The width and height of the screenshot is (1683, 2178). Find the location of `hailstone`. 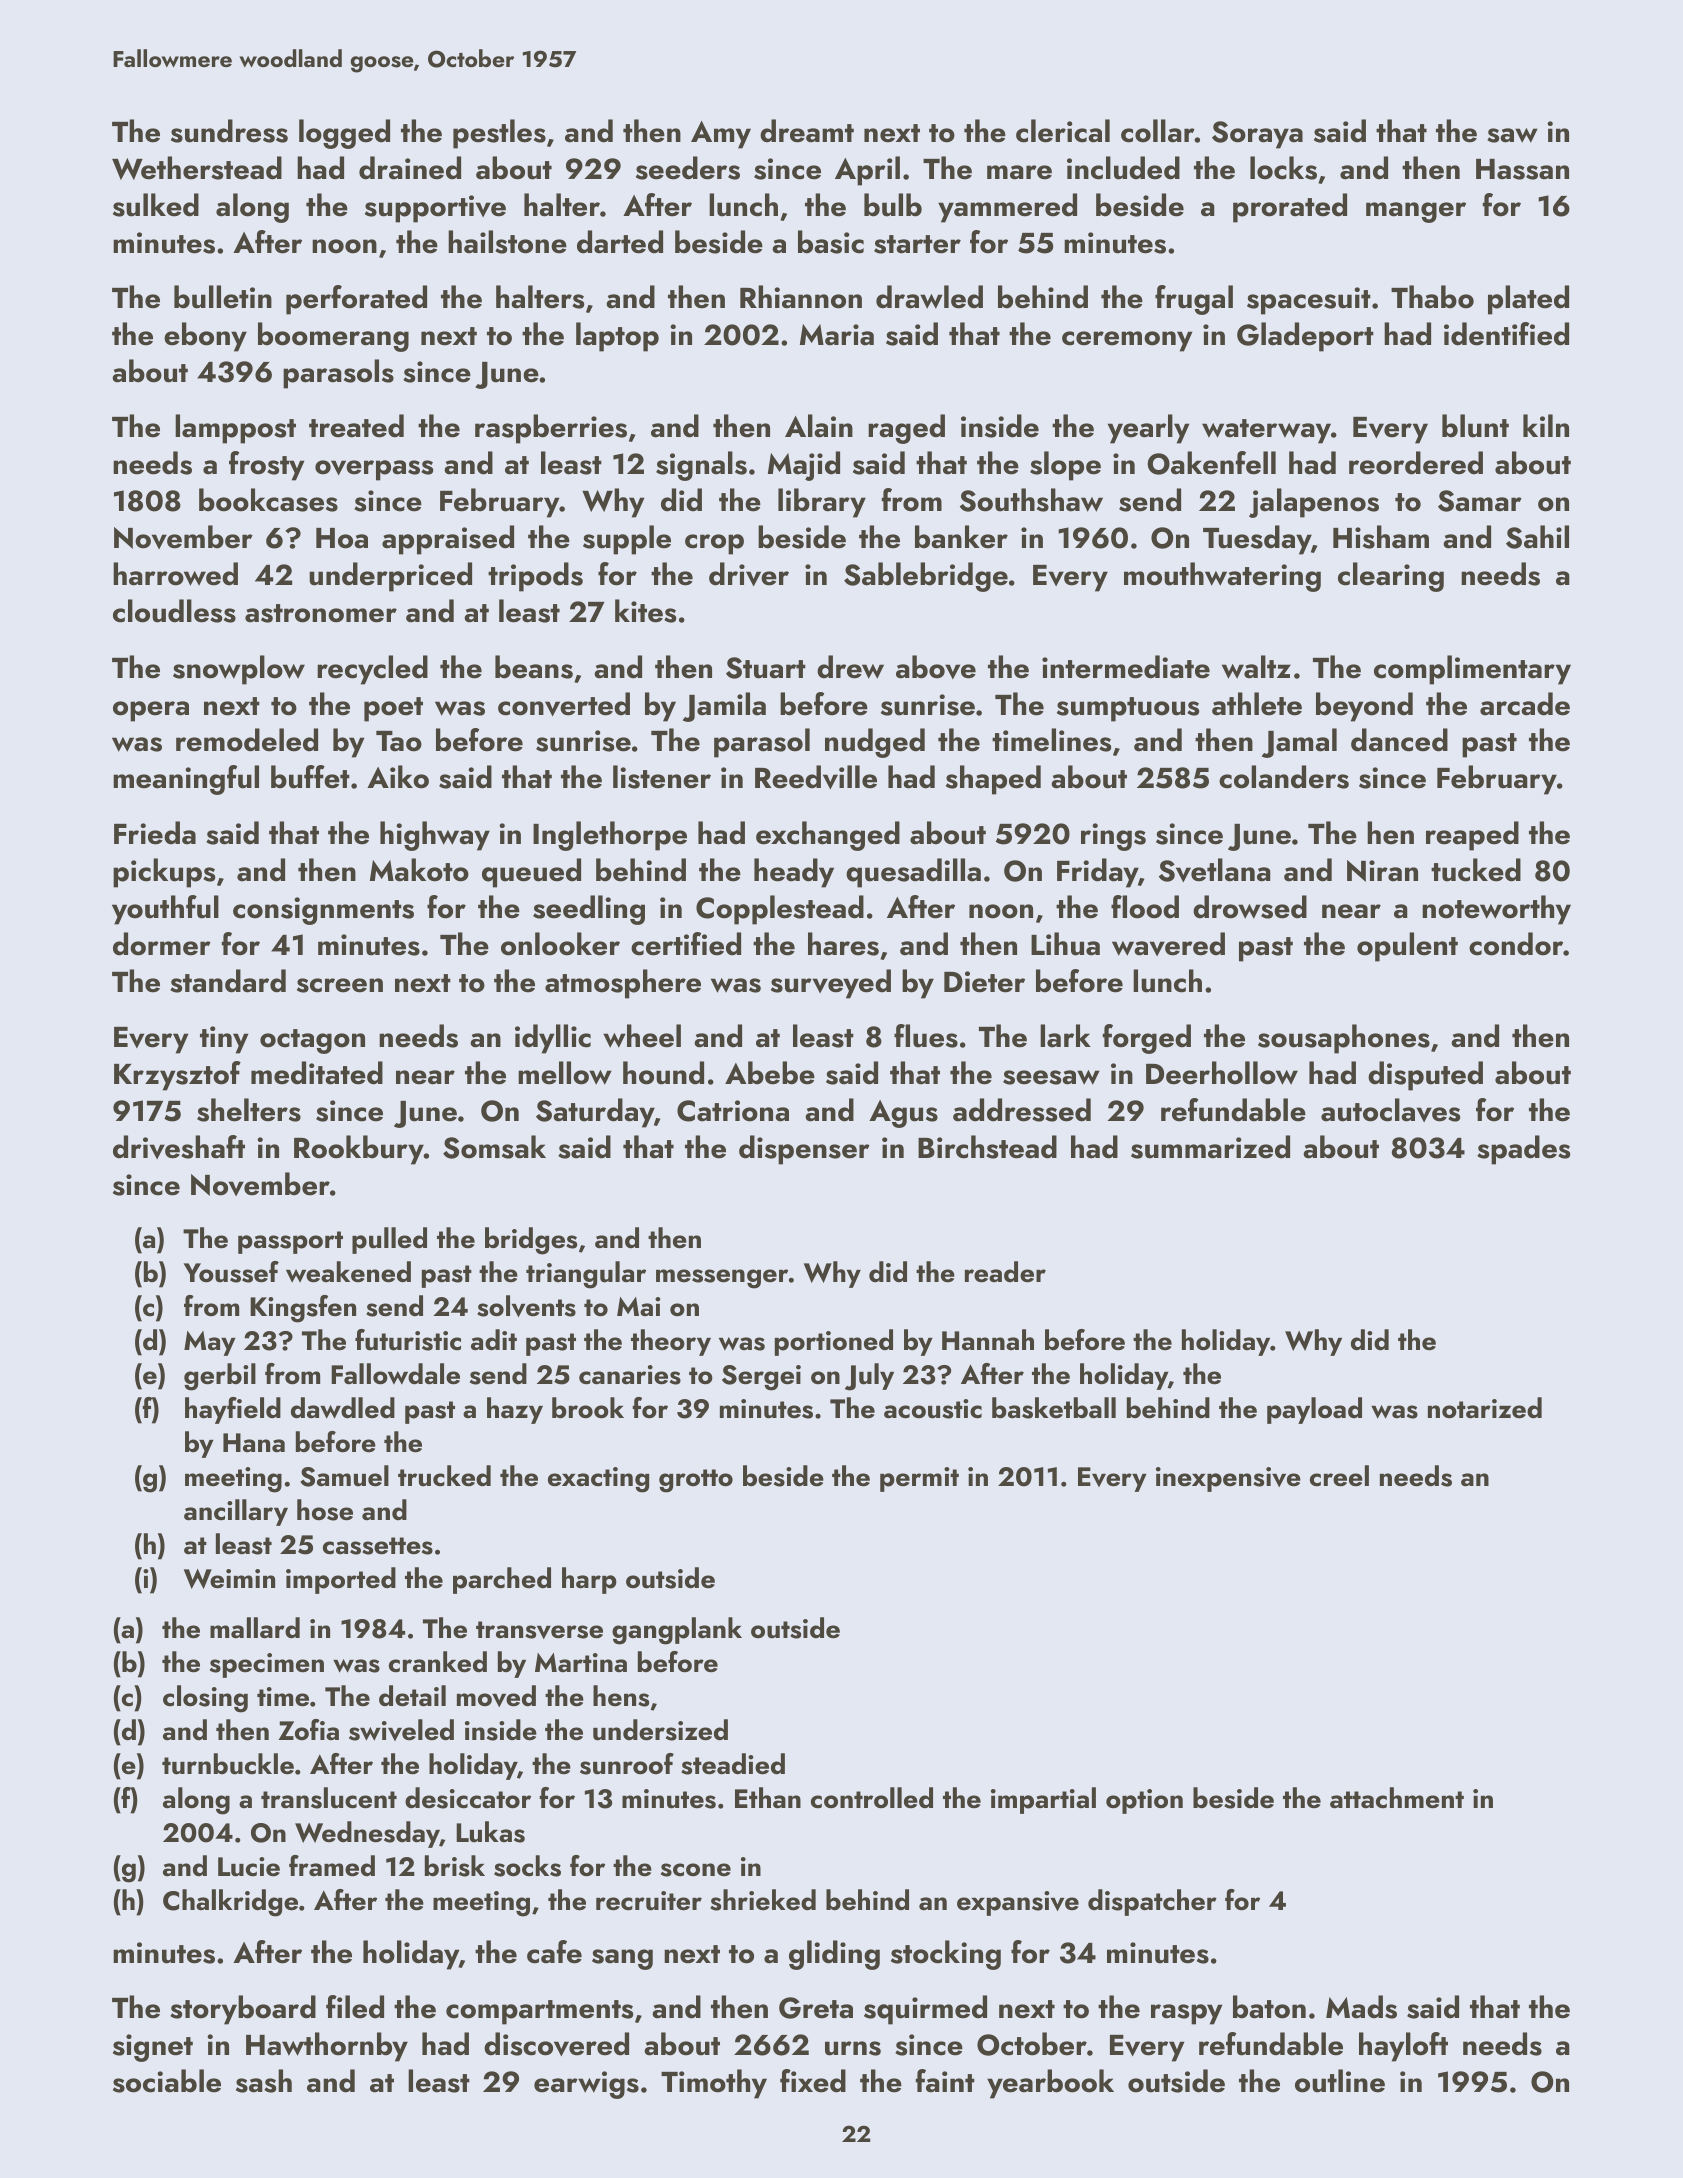

hailstone is located at coordinates (507, 242).
